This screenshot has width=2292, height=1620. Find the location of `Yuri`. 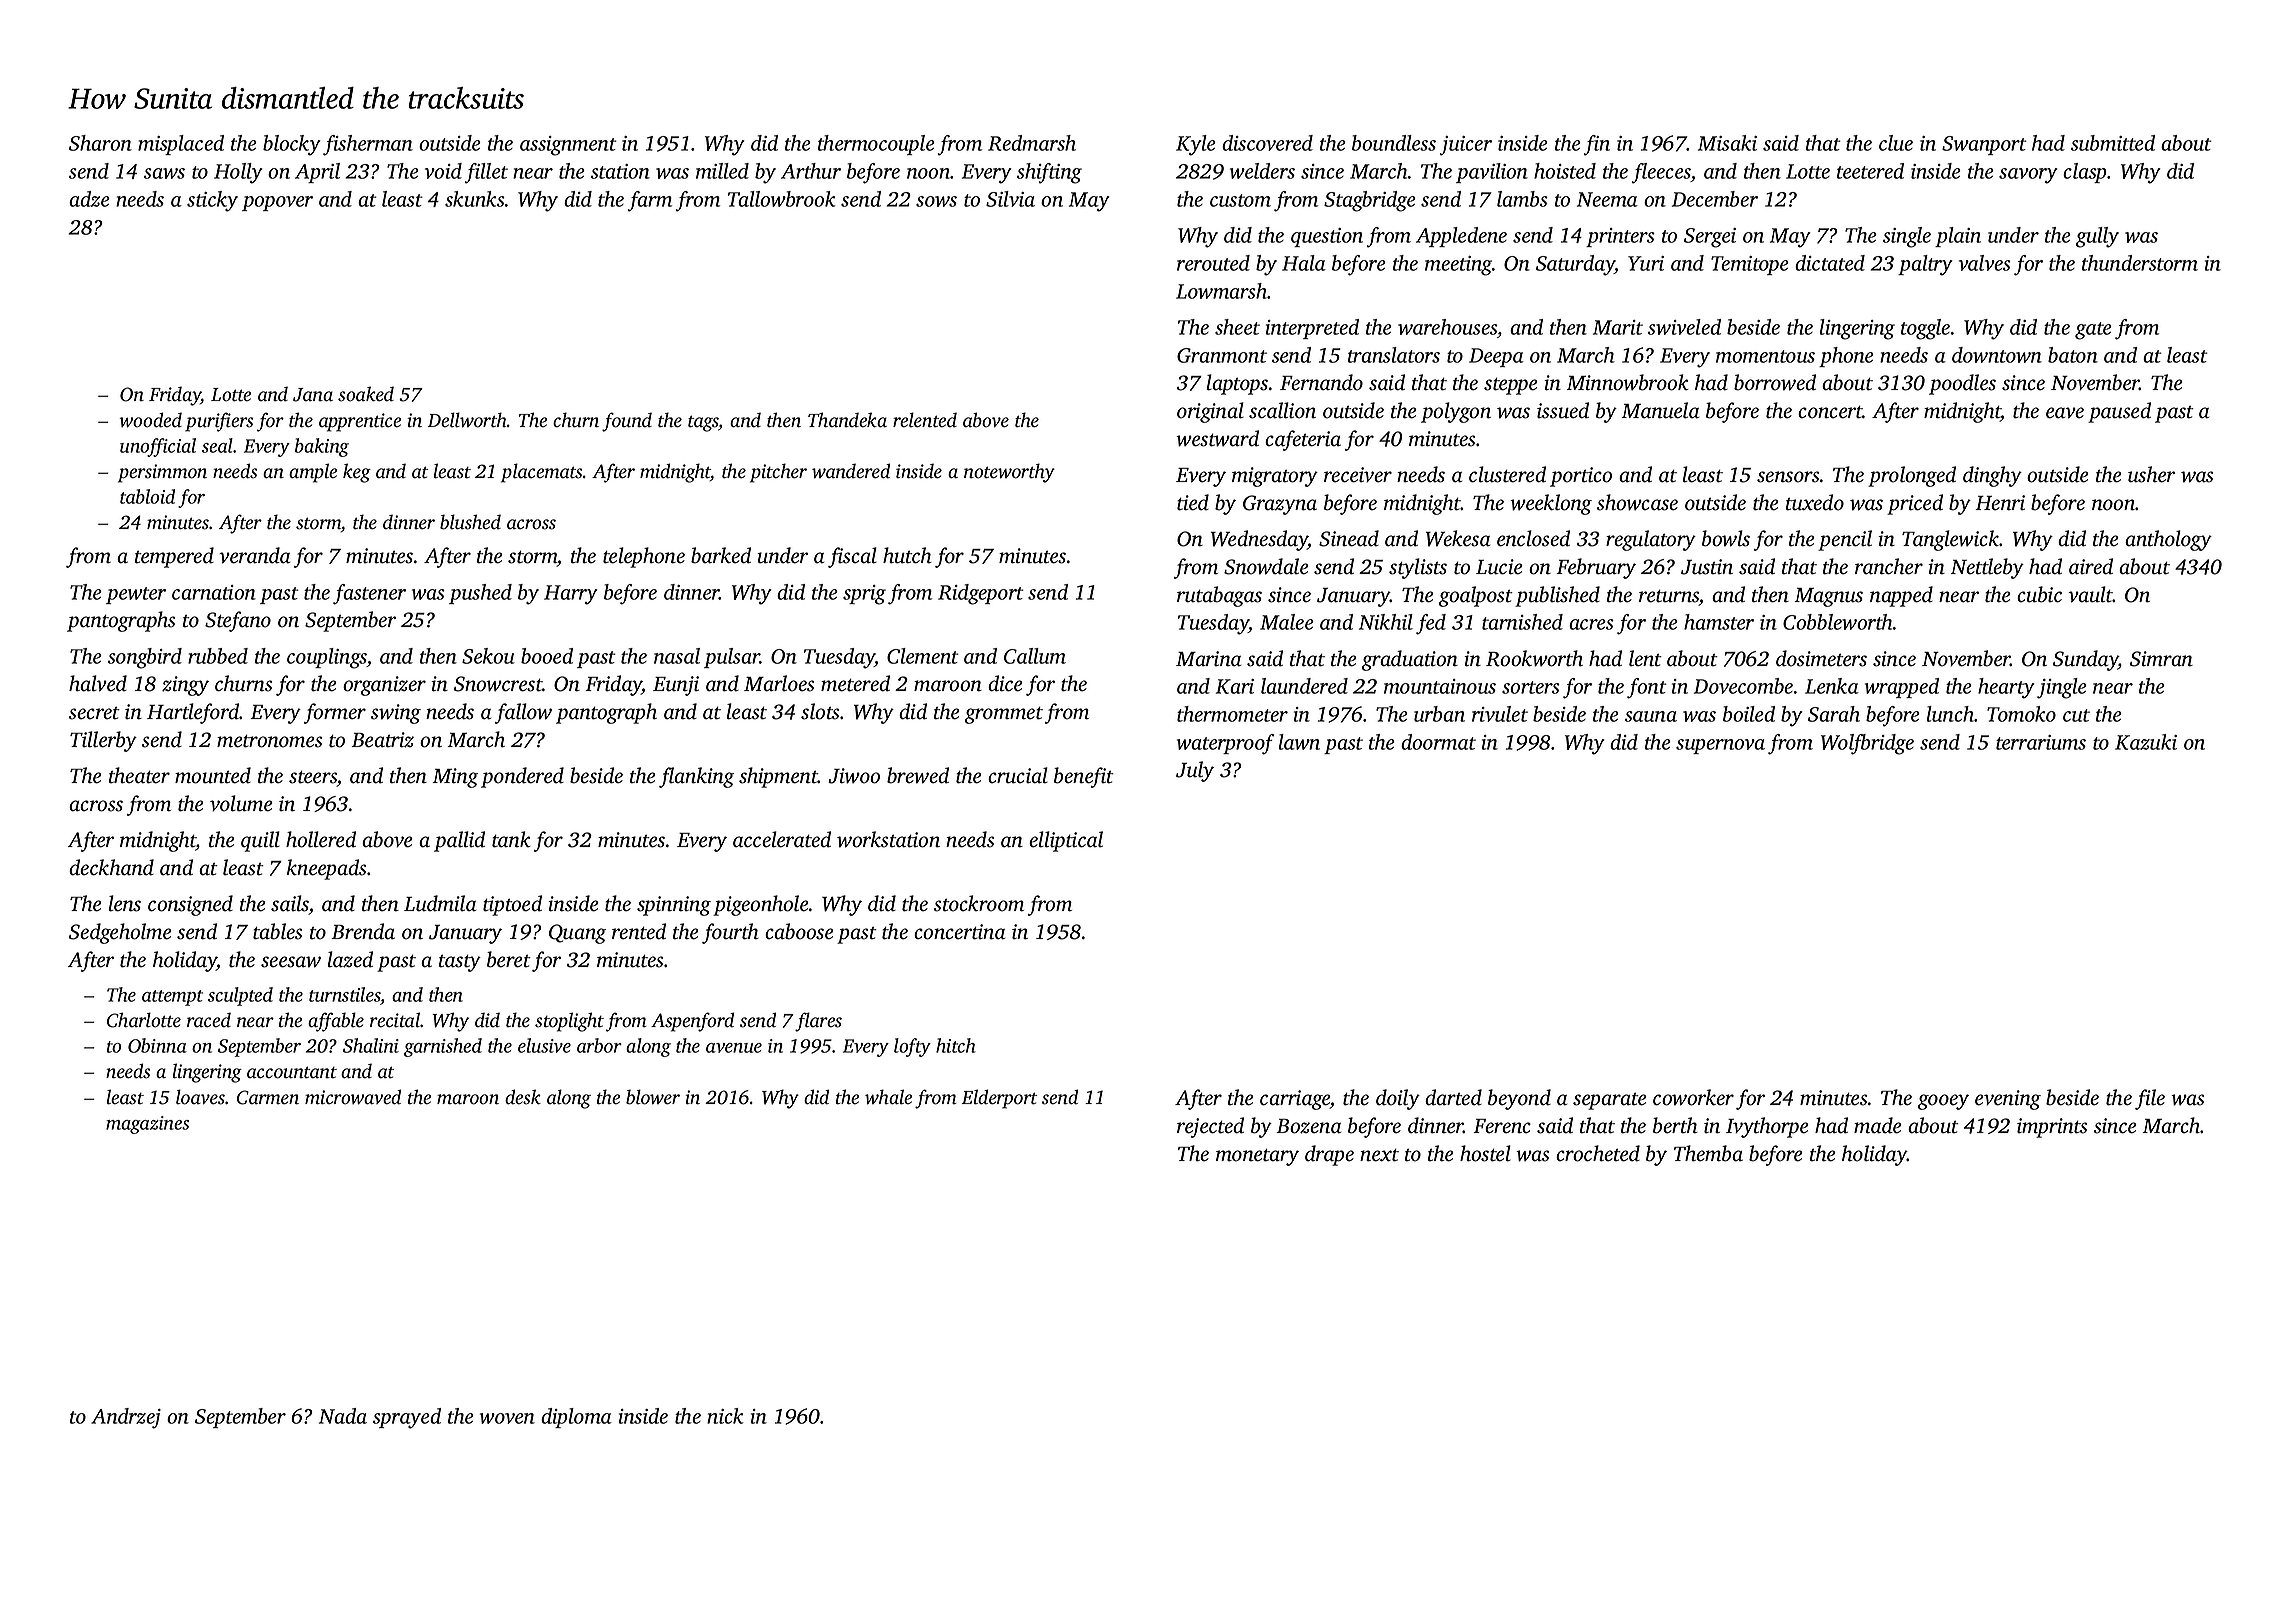

Yuri is located at coordinates (1646, 263).
